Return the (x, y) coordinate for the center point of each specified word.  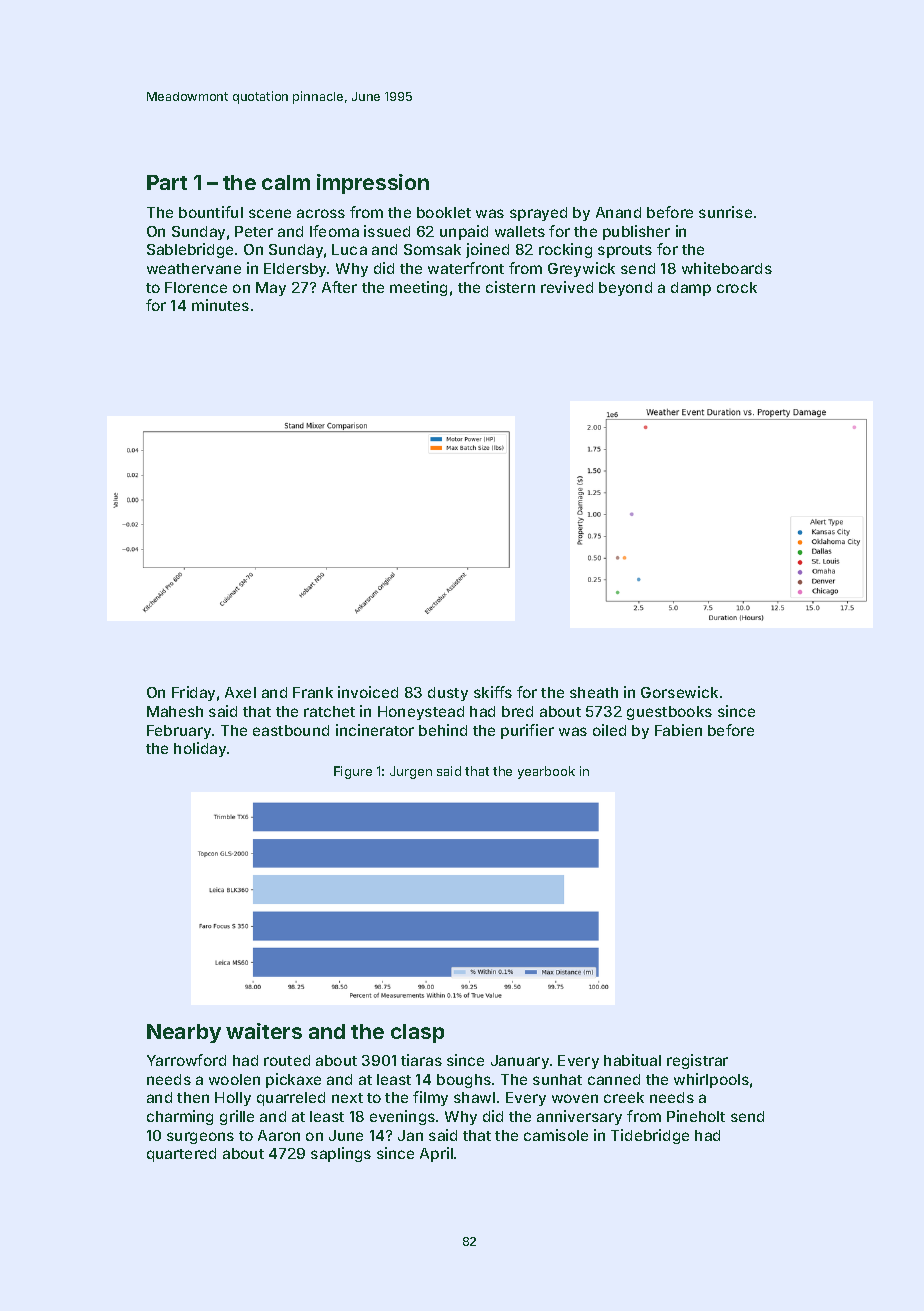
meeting (418, 288)
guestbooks (669, 713)
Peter (254, 231)
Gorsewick (679, 692)
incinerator (375, 730)
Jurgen (411, 772)
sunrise (725, 212)
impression (373, 184)
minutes (220, 305)
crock (737, 287)
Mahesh (175, 711)
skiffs (493, 692)
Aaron (279, 1135)
